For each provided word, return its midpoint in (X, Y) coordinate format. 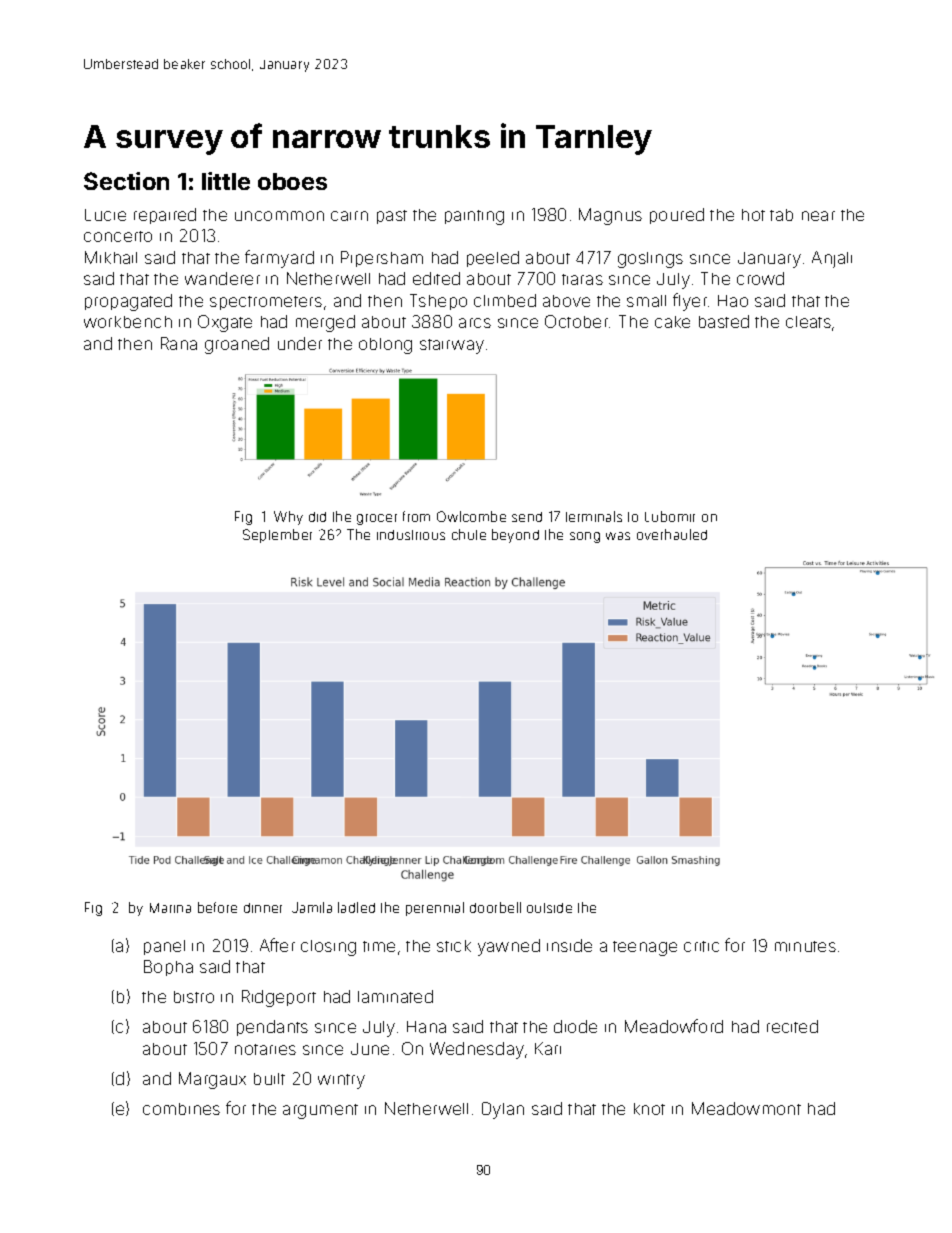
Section (126, 181)
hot (753, 215)
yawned (509, 947)
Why (288, 518)
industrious (411, 535)
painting (474, 217)
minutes (805, 946)
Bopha (168, 968)
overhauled (672, 534)
